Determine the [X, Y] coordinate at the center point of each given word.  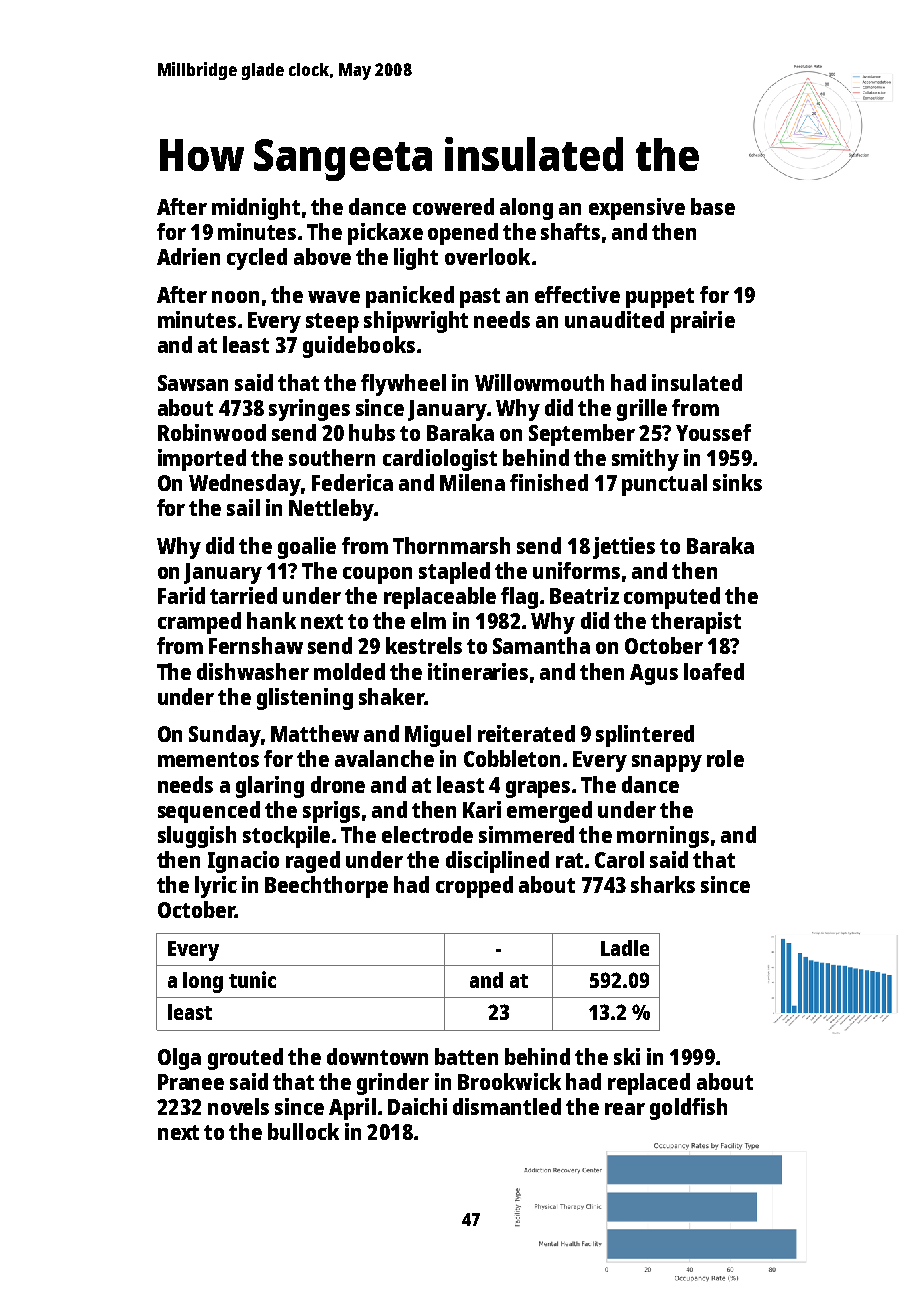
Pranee [191, 1082]
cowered [453, 206]
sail [243, 507]
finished [549, 482]
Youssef [713, 432]
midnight [256, 209]
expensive [637, 209]
